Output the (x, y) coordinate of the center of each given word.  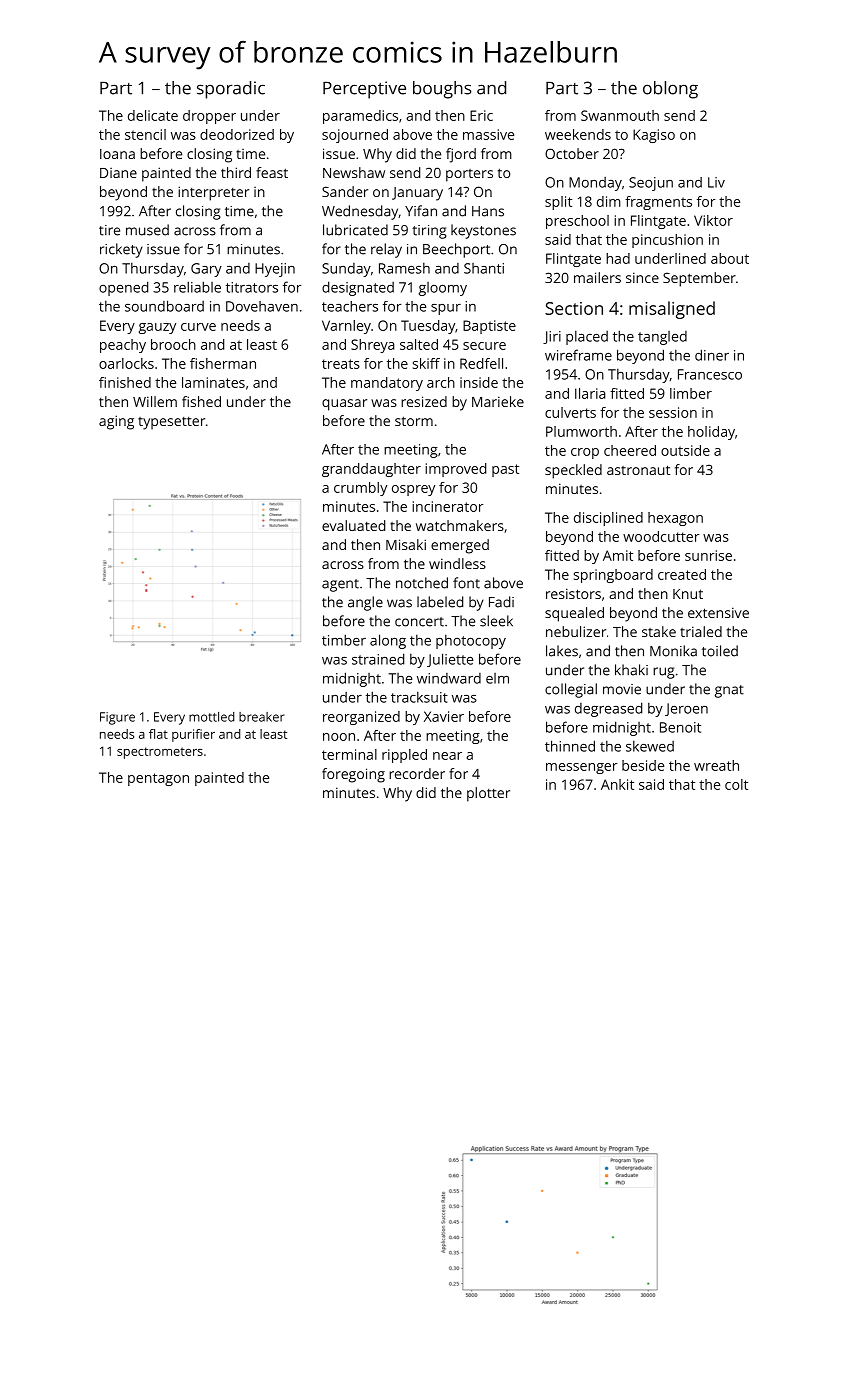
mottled (211, 717)
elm (497, 678)
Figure (117, 718)
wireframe (578, 355)
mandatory (387, 384)
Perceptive (364, 90)
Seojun (651, 184)
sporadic (231, 90)
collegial (571, 690)
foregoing (353, 775)
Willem (155, 401)
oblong (670, 90)
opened (123, 288)
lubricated (355, 230)
